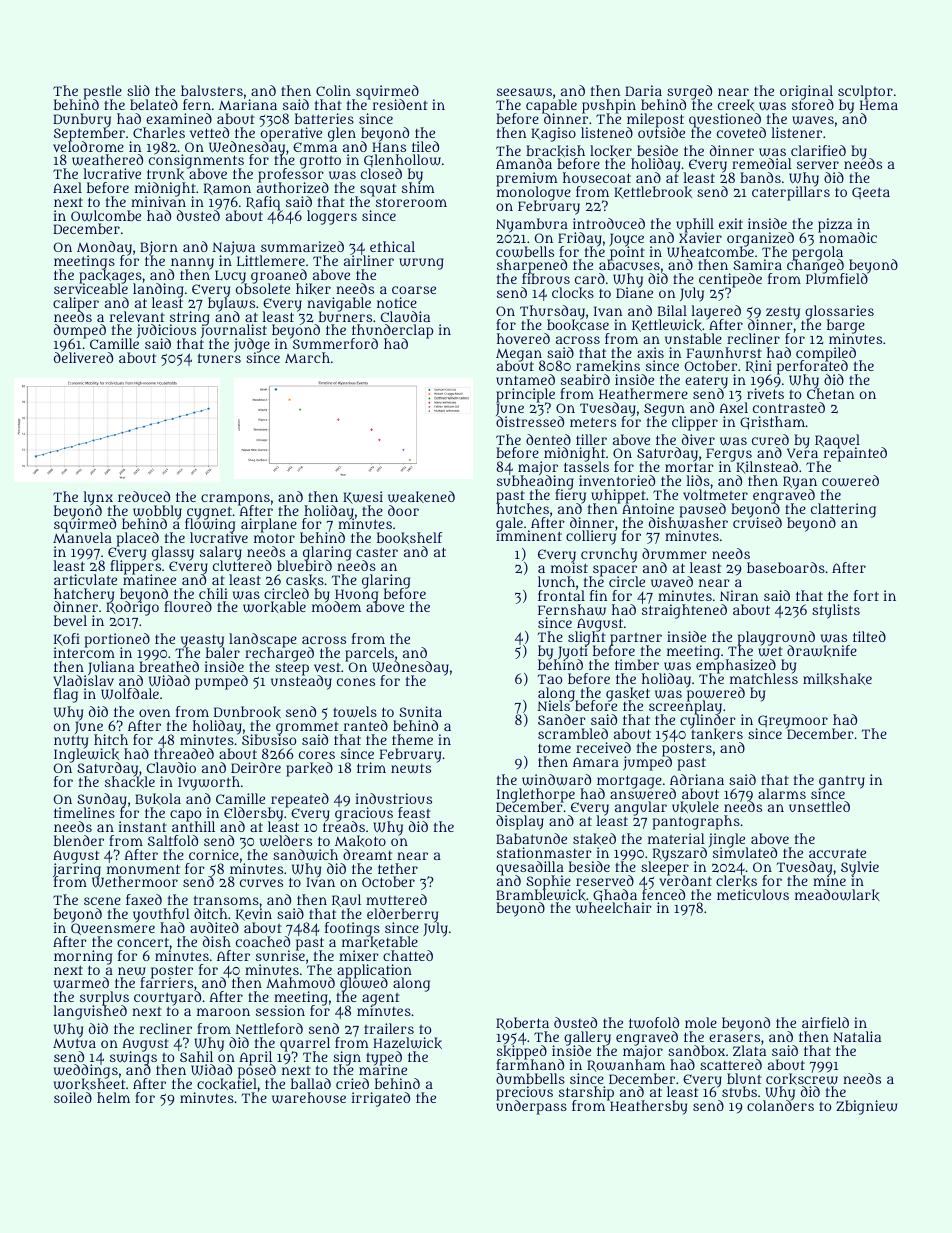 The width and height of the document is (952, 1233). What do you see at coordinates (247, 712) in the document?
I see `Dunbrook` at bounding box center [247, 712].
